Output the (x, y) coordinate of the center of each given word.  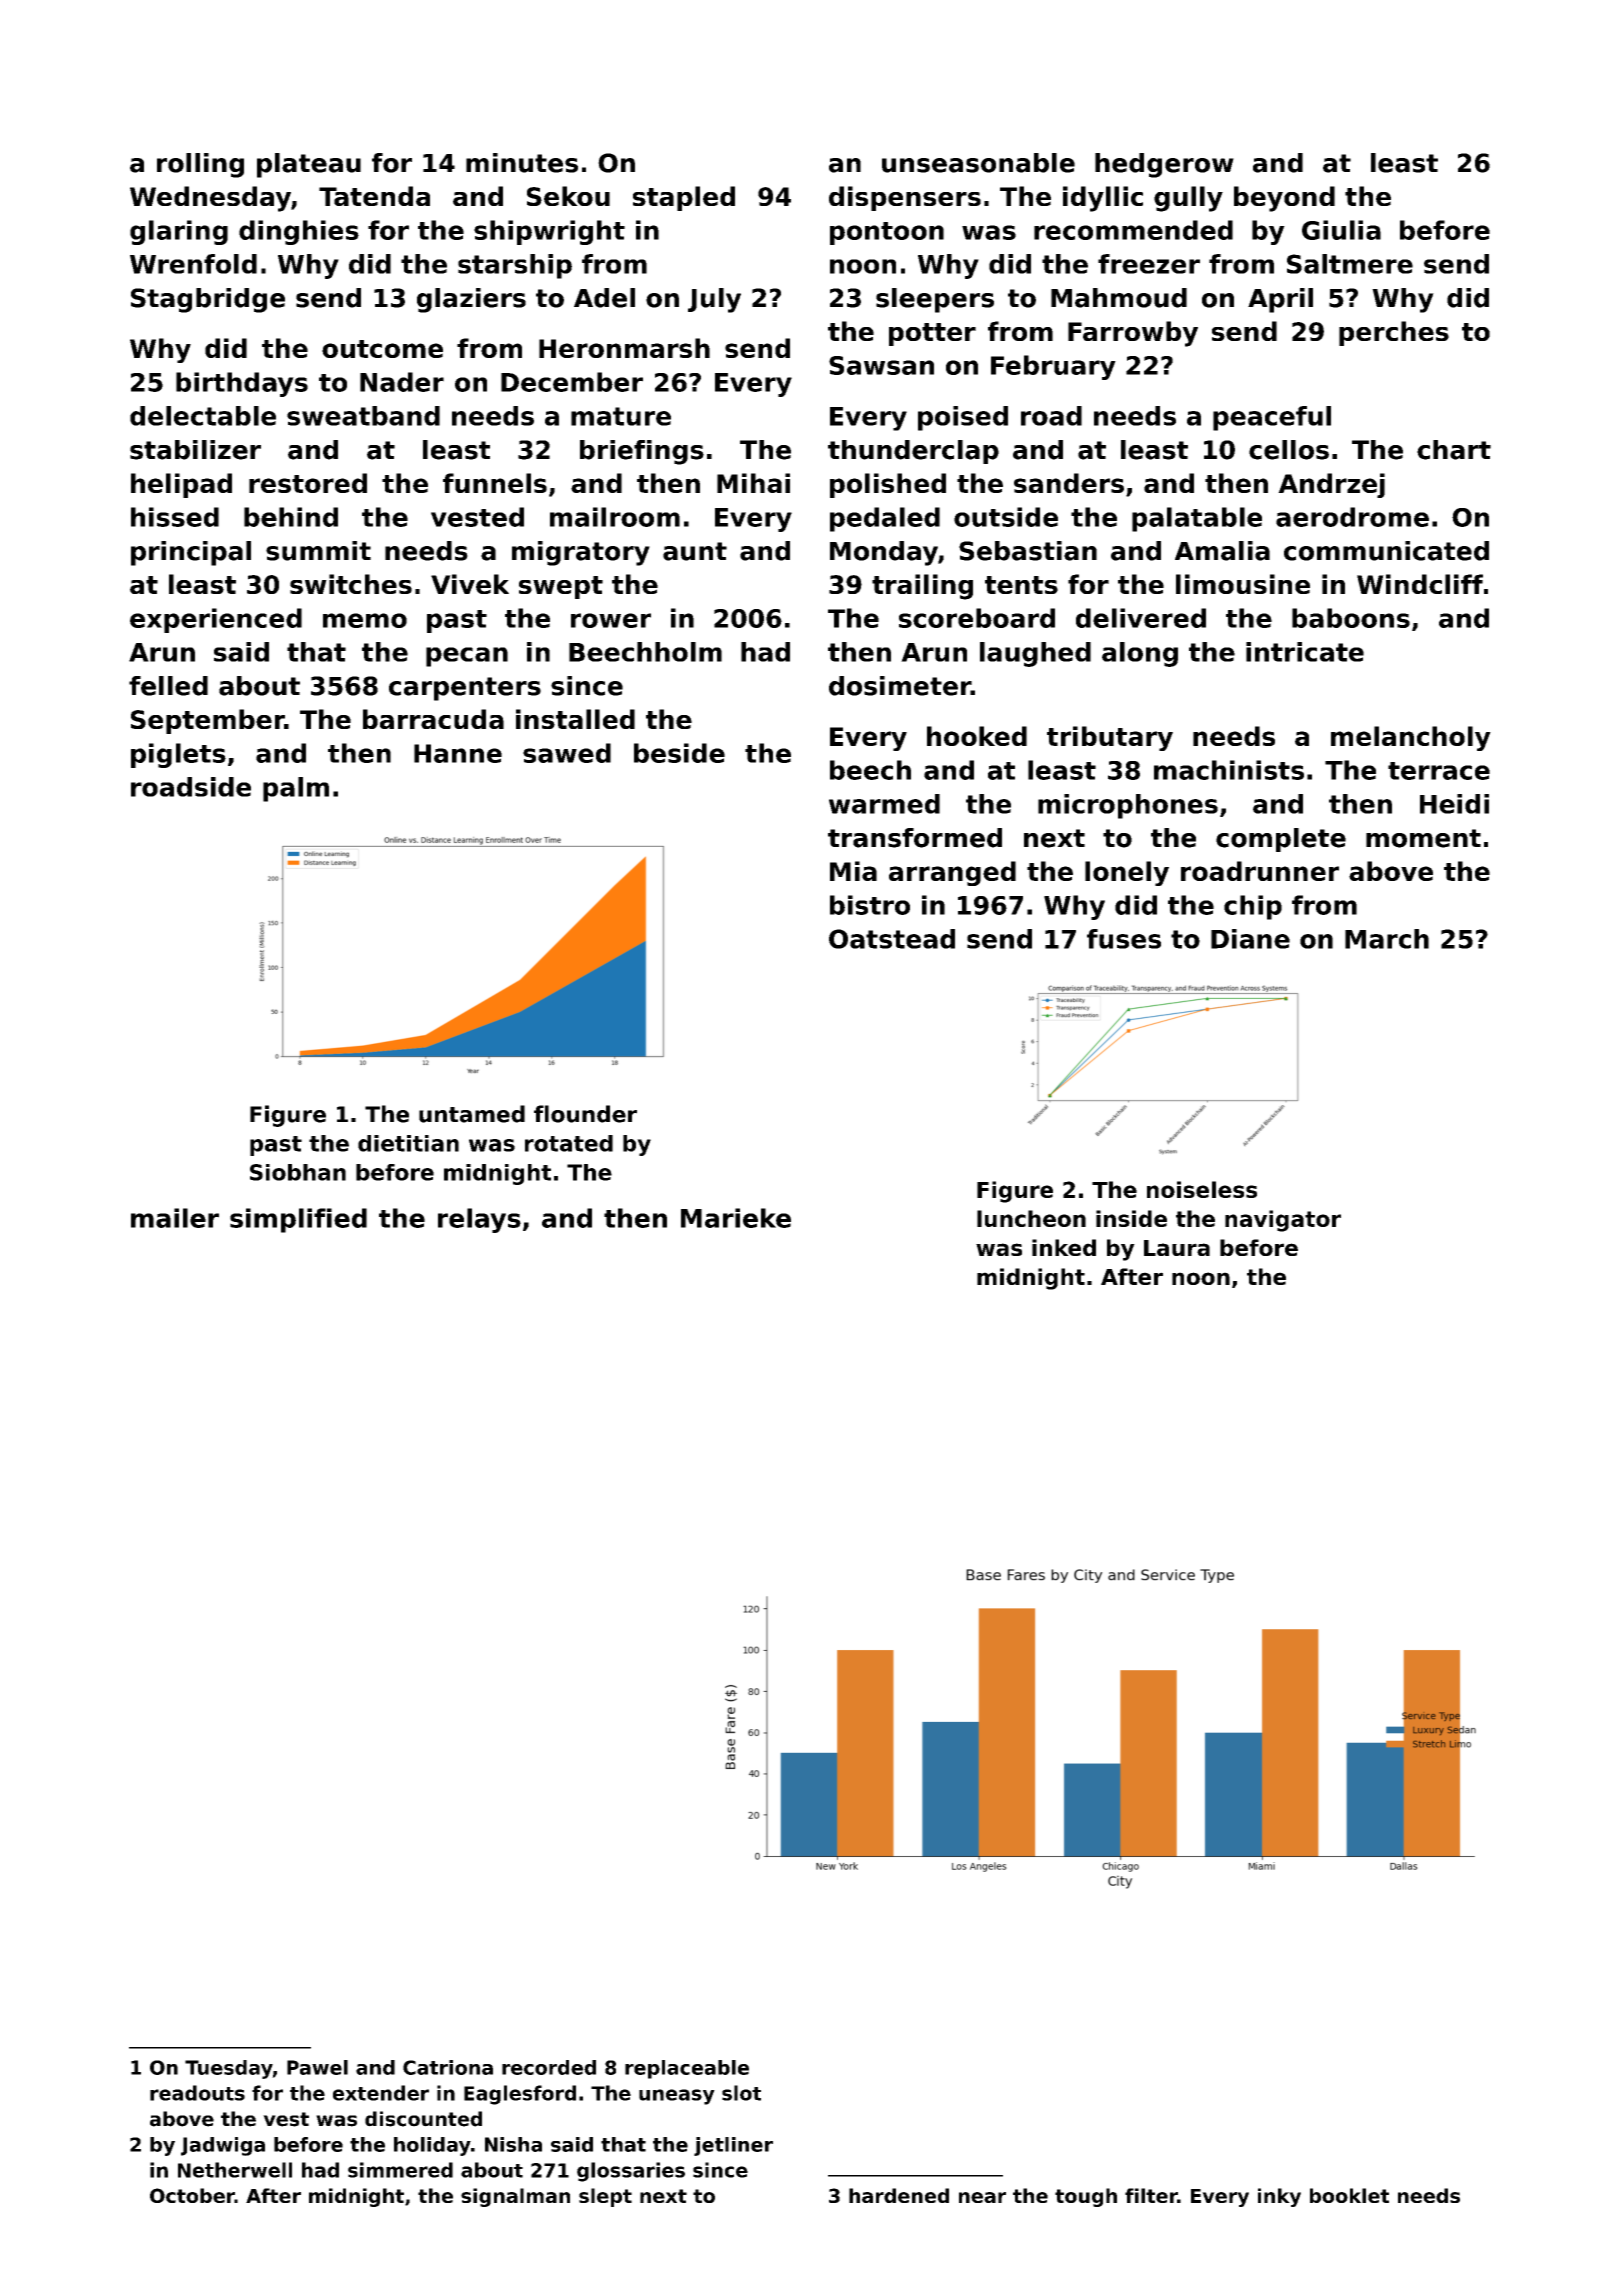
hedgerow (1164, 165)
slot (741, 2093)
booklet (1349, 2195)
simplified (298, 1220)
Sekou (568, 196)
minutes (522, 163)
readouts (197, 2093)
